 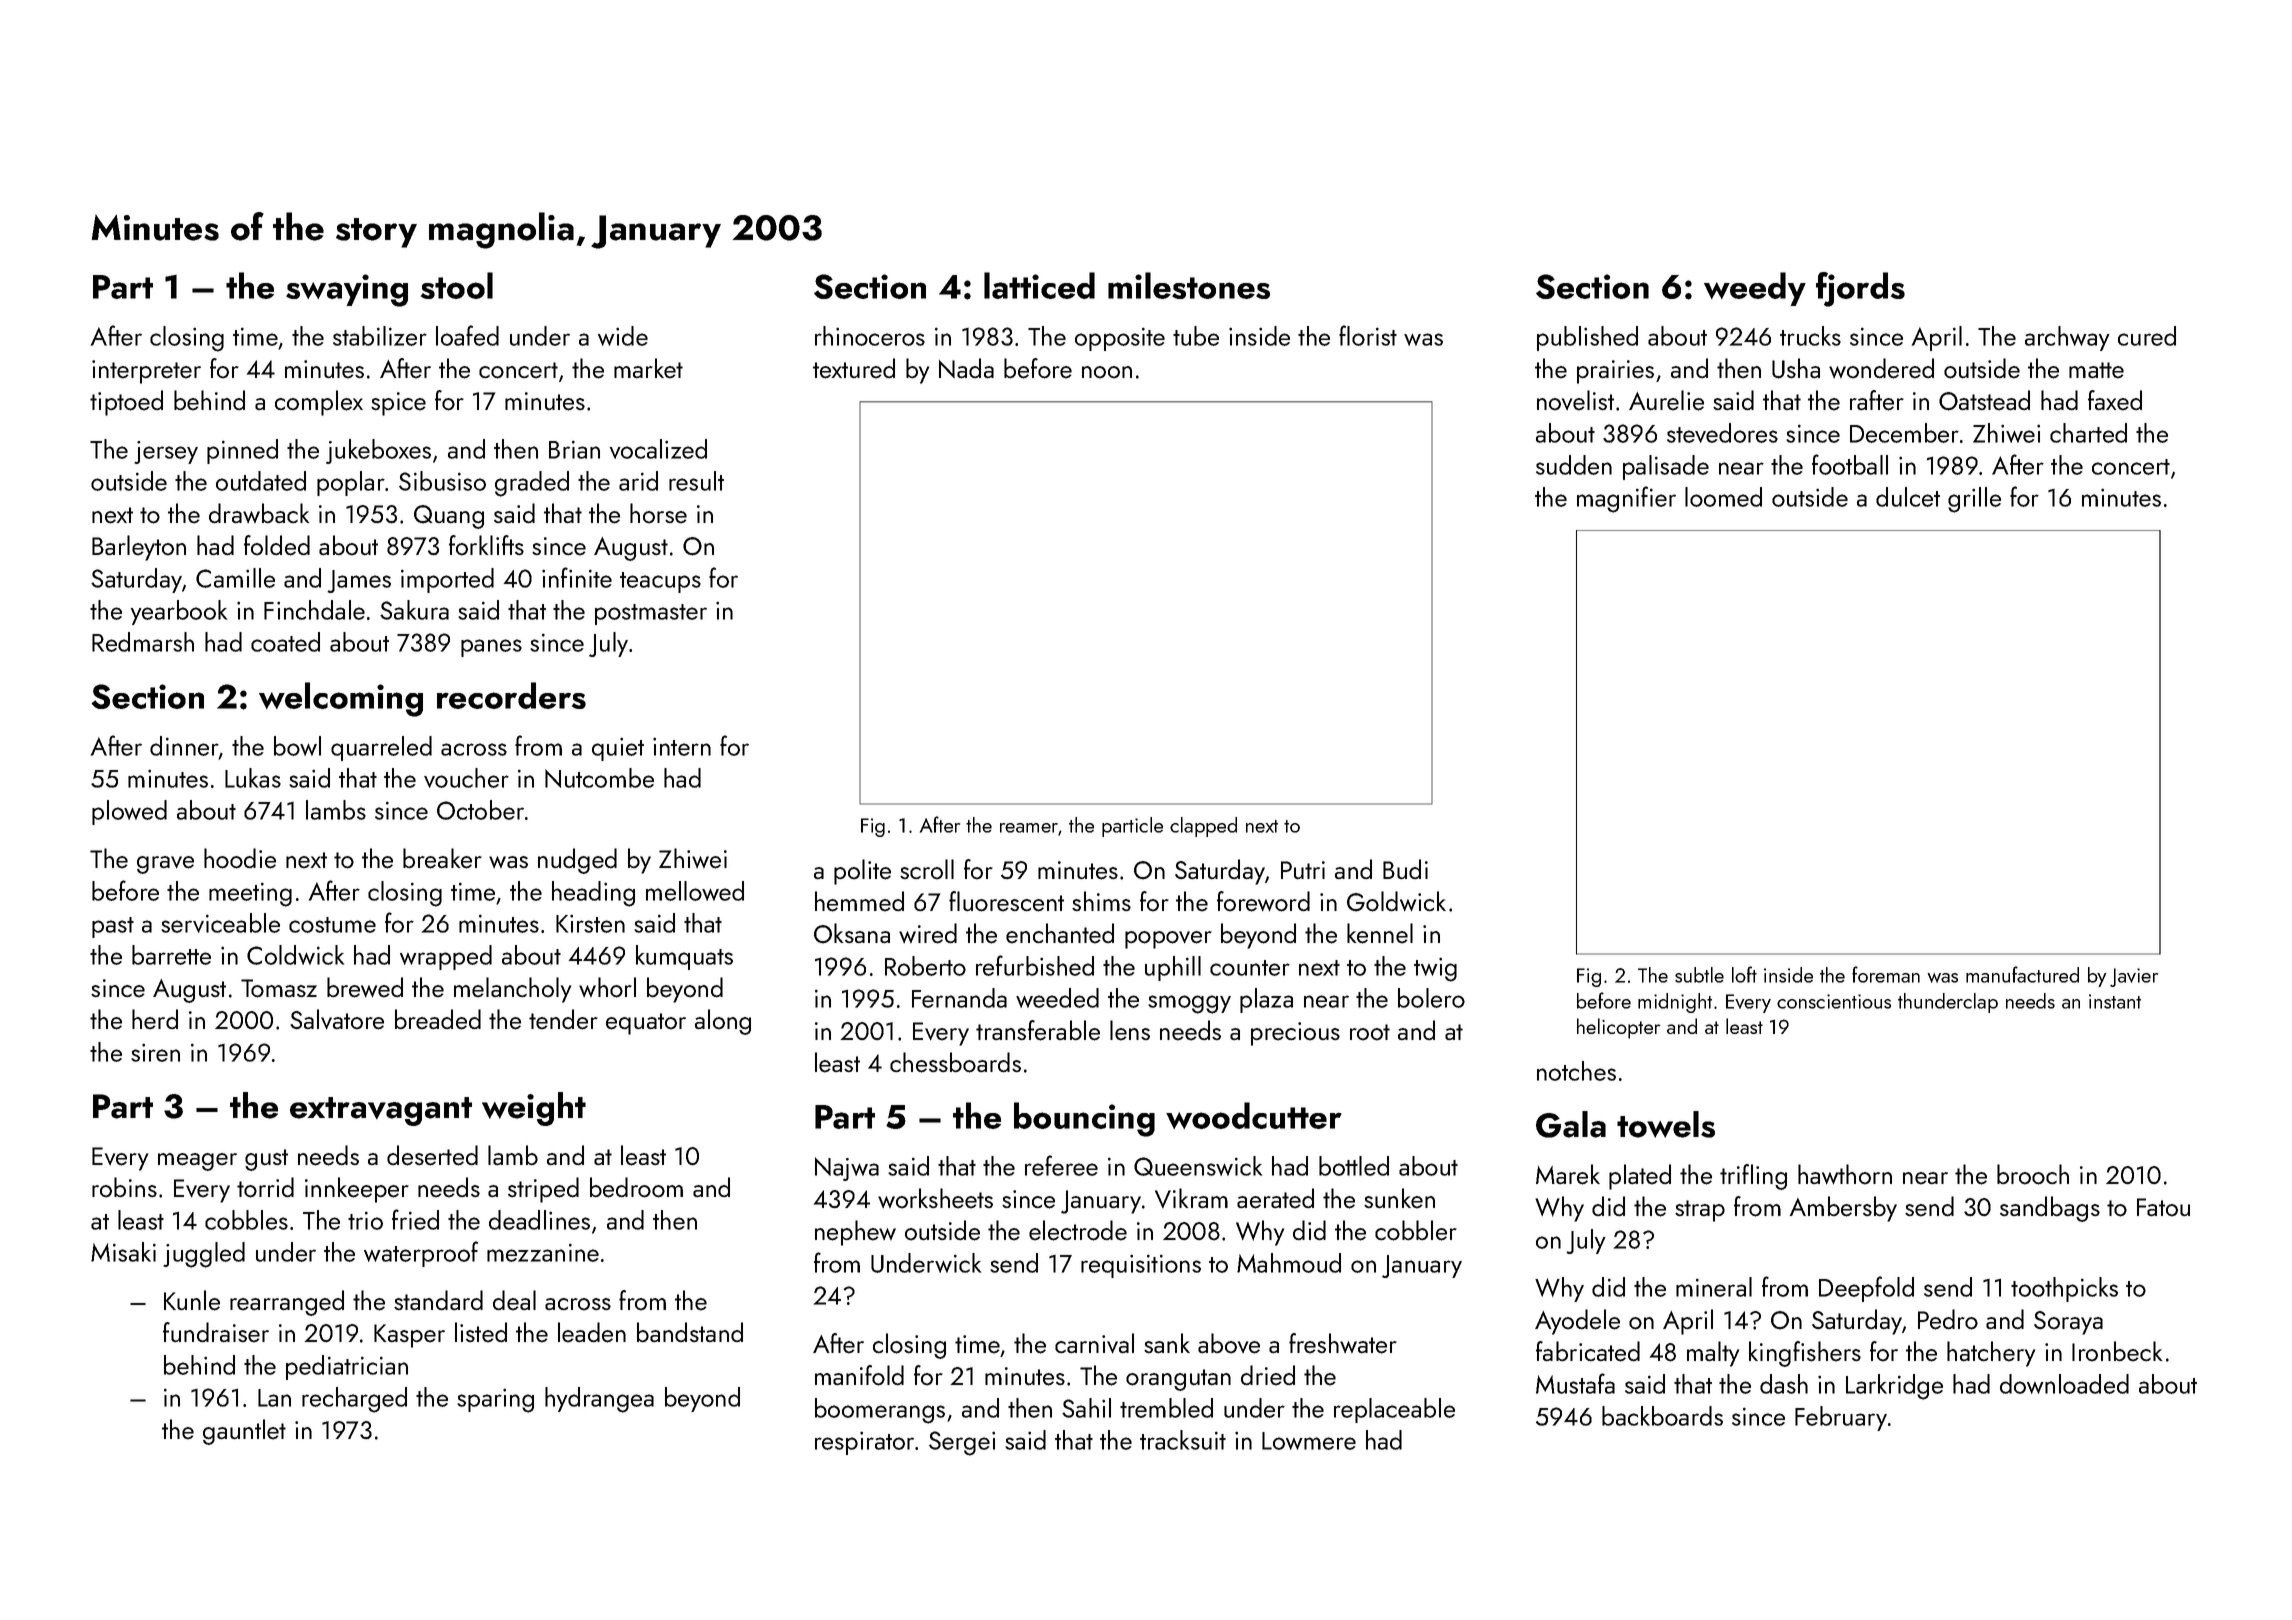 What do you see at coordinates (139, 548) in the screenshot?
I see `Barleyton` at bounding box center [139, 548].
